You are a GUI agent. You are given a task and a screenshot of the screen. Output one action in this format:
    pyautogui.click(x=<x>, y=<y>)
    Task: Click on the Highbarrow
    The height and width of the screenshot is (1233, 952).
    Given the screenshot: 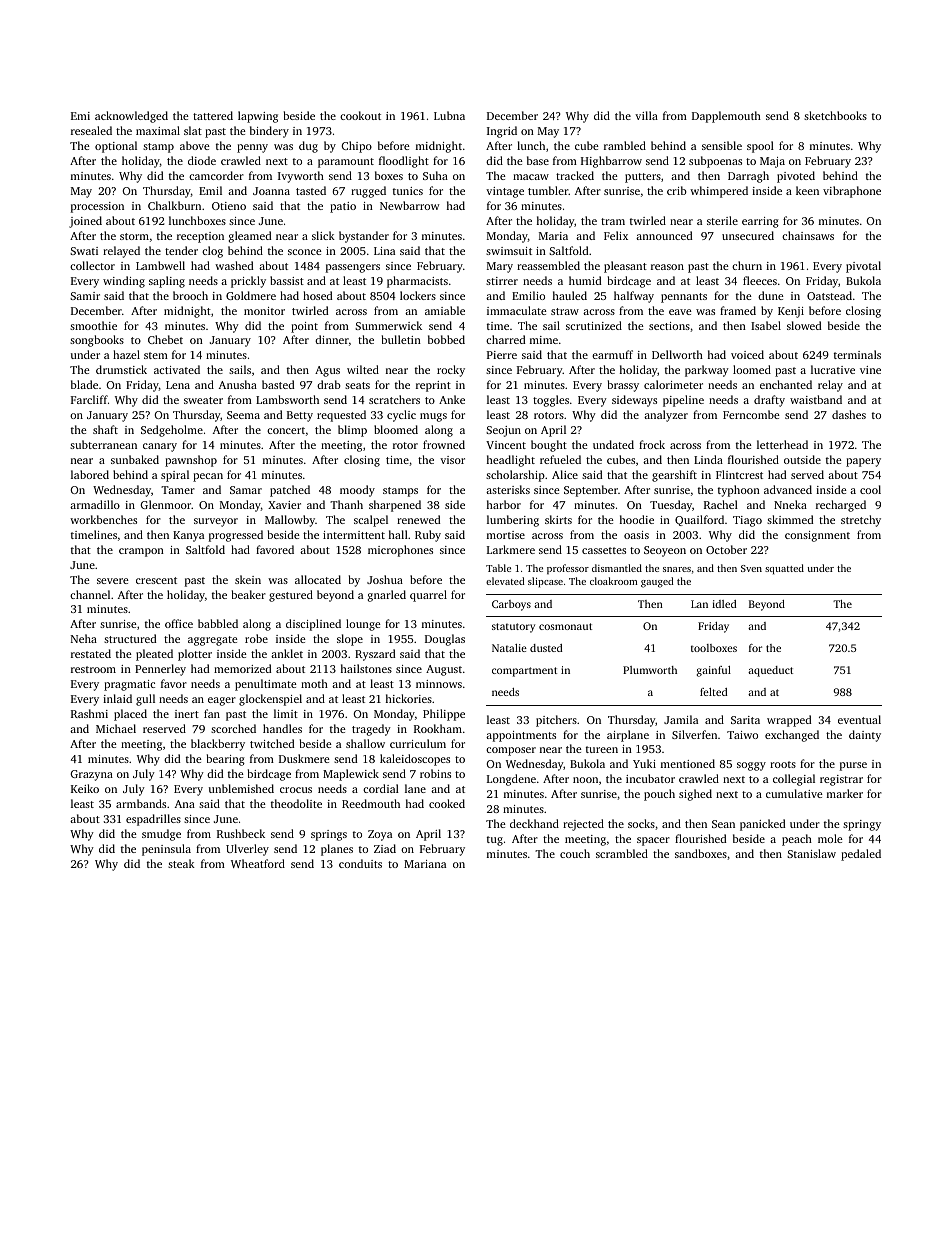 What is the action you would take?
    pyautogui.click(x=611, y=162)
